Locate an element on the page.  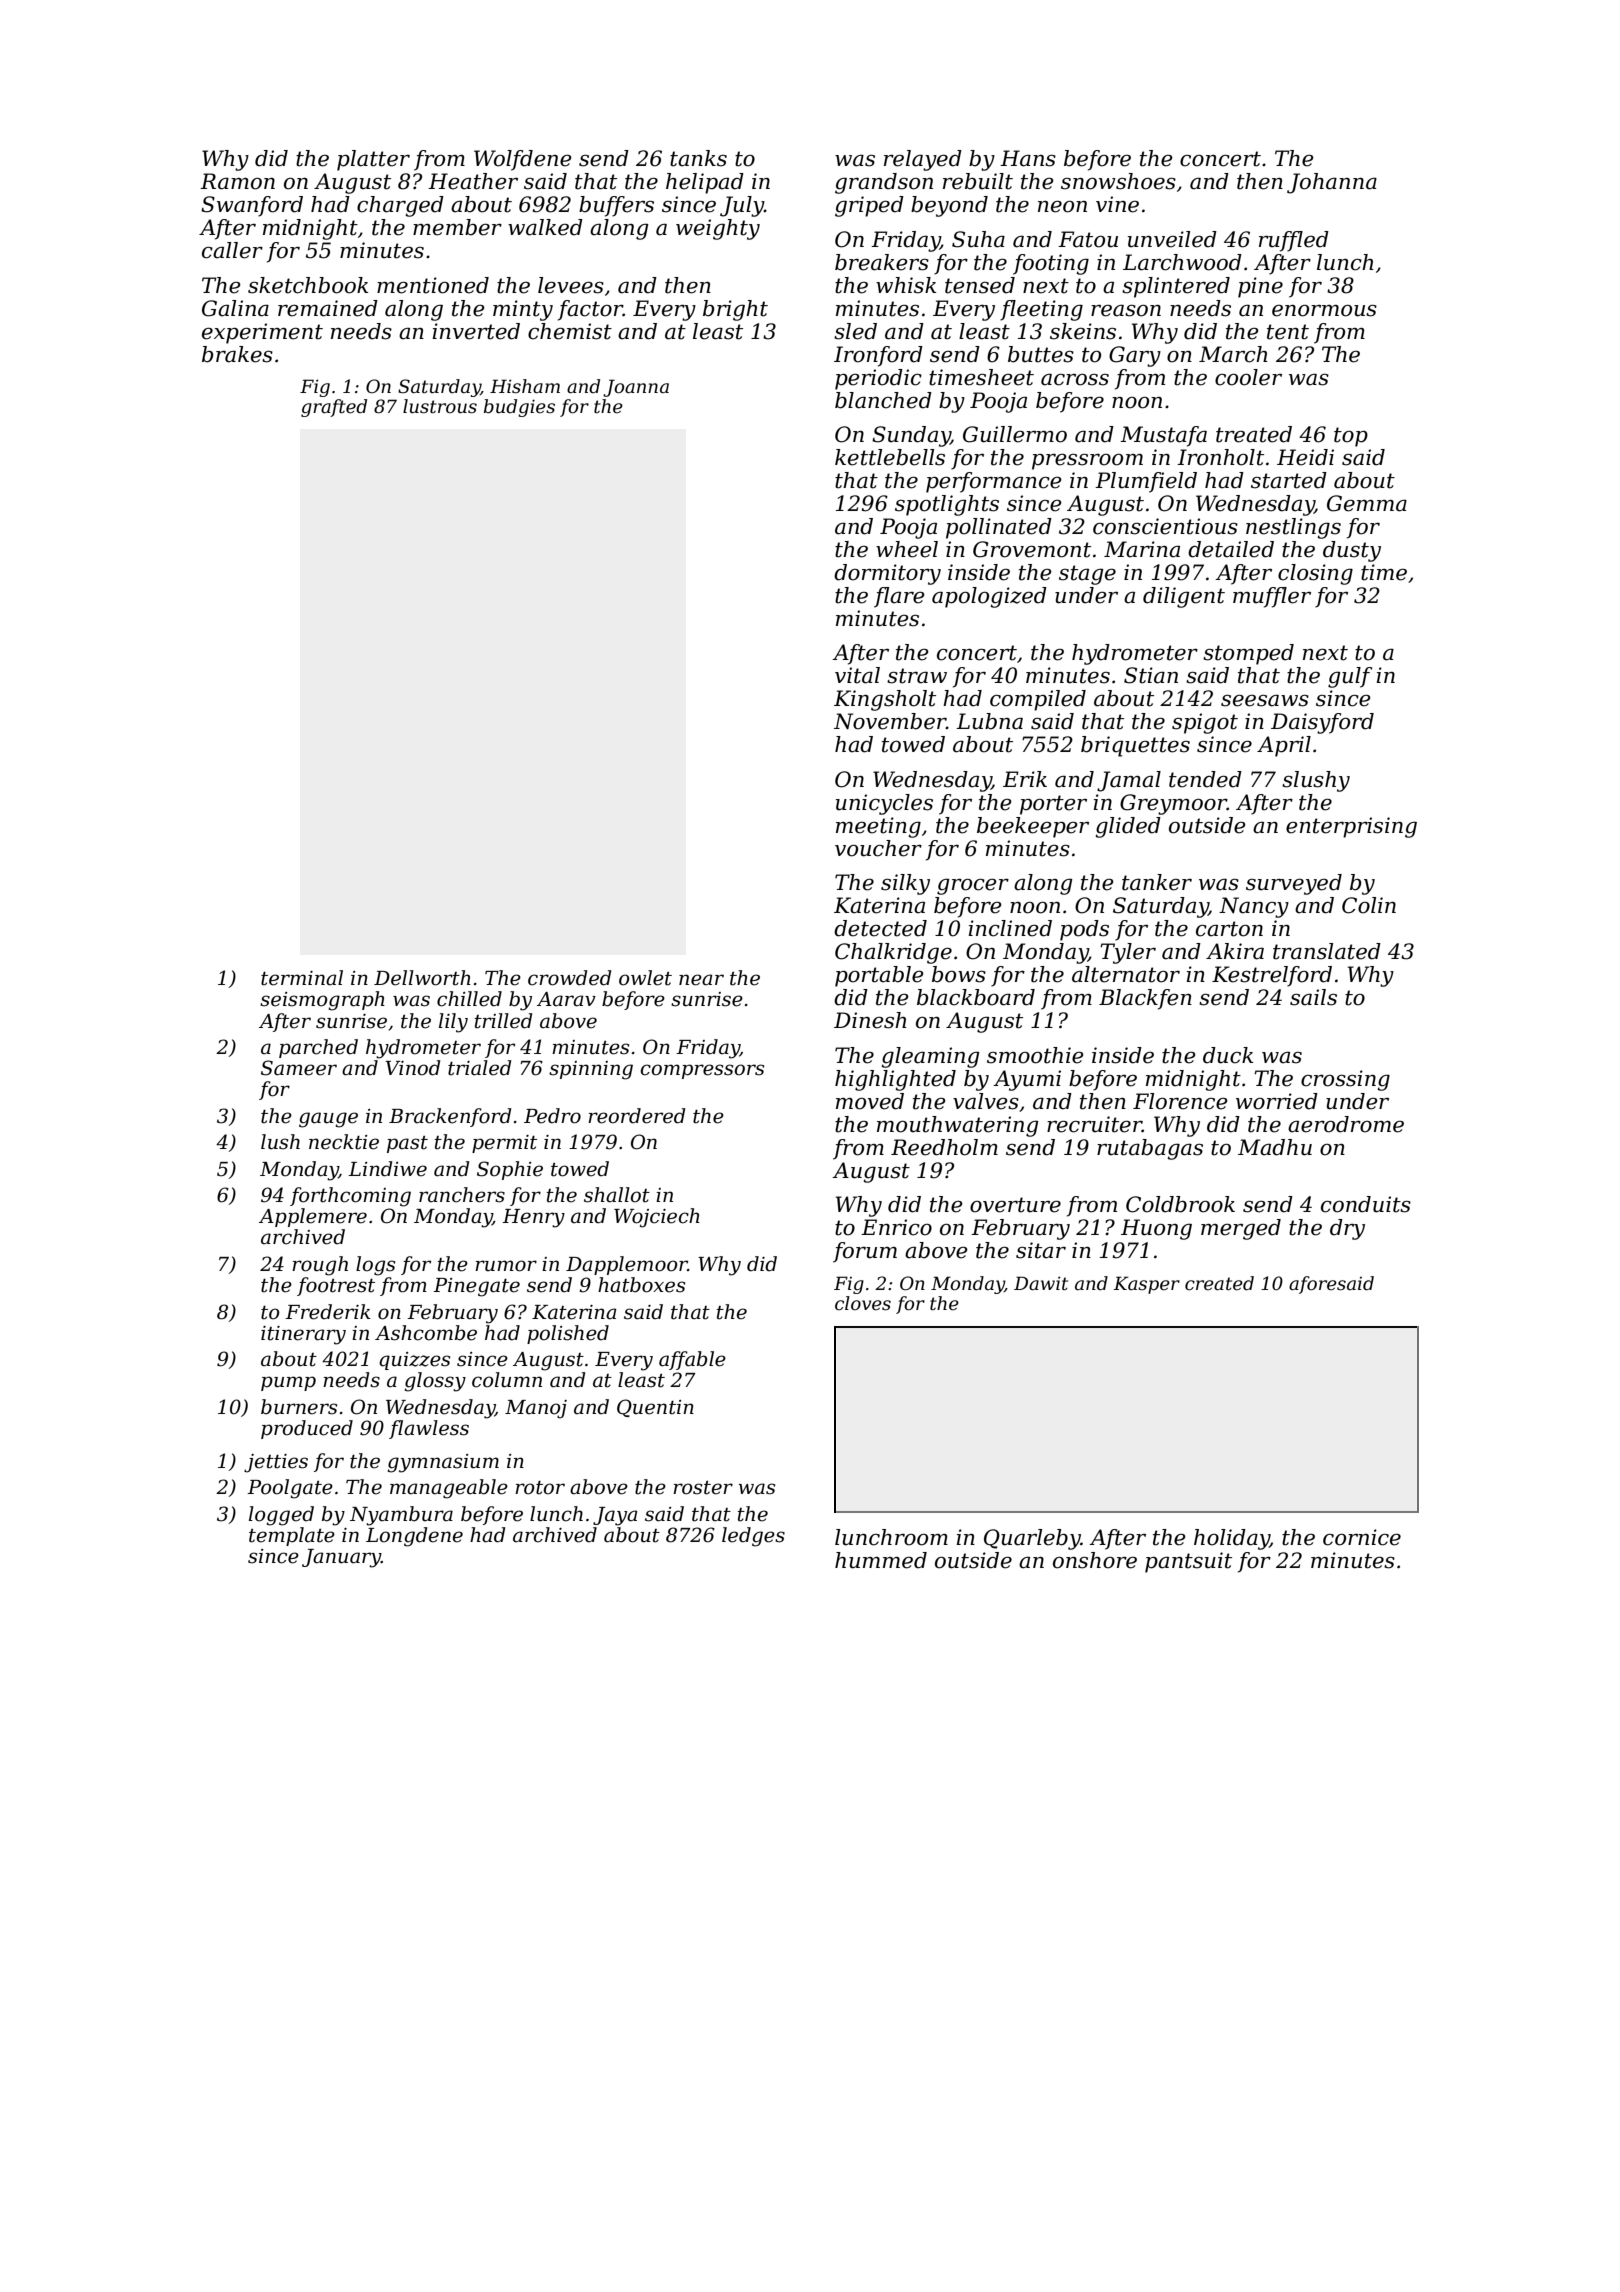
relayed is located at coordinates (923, 160).
